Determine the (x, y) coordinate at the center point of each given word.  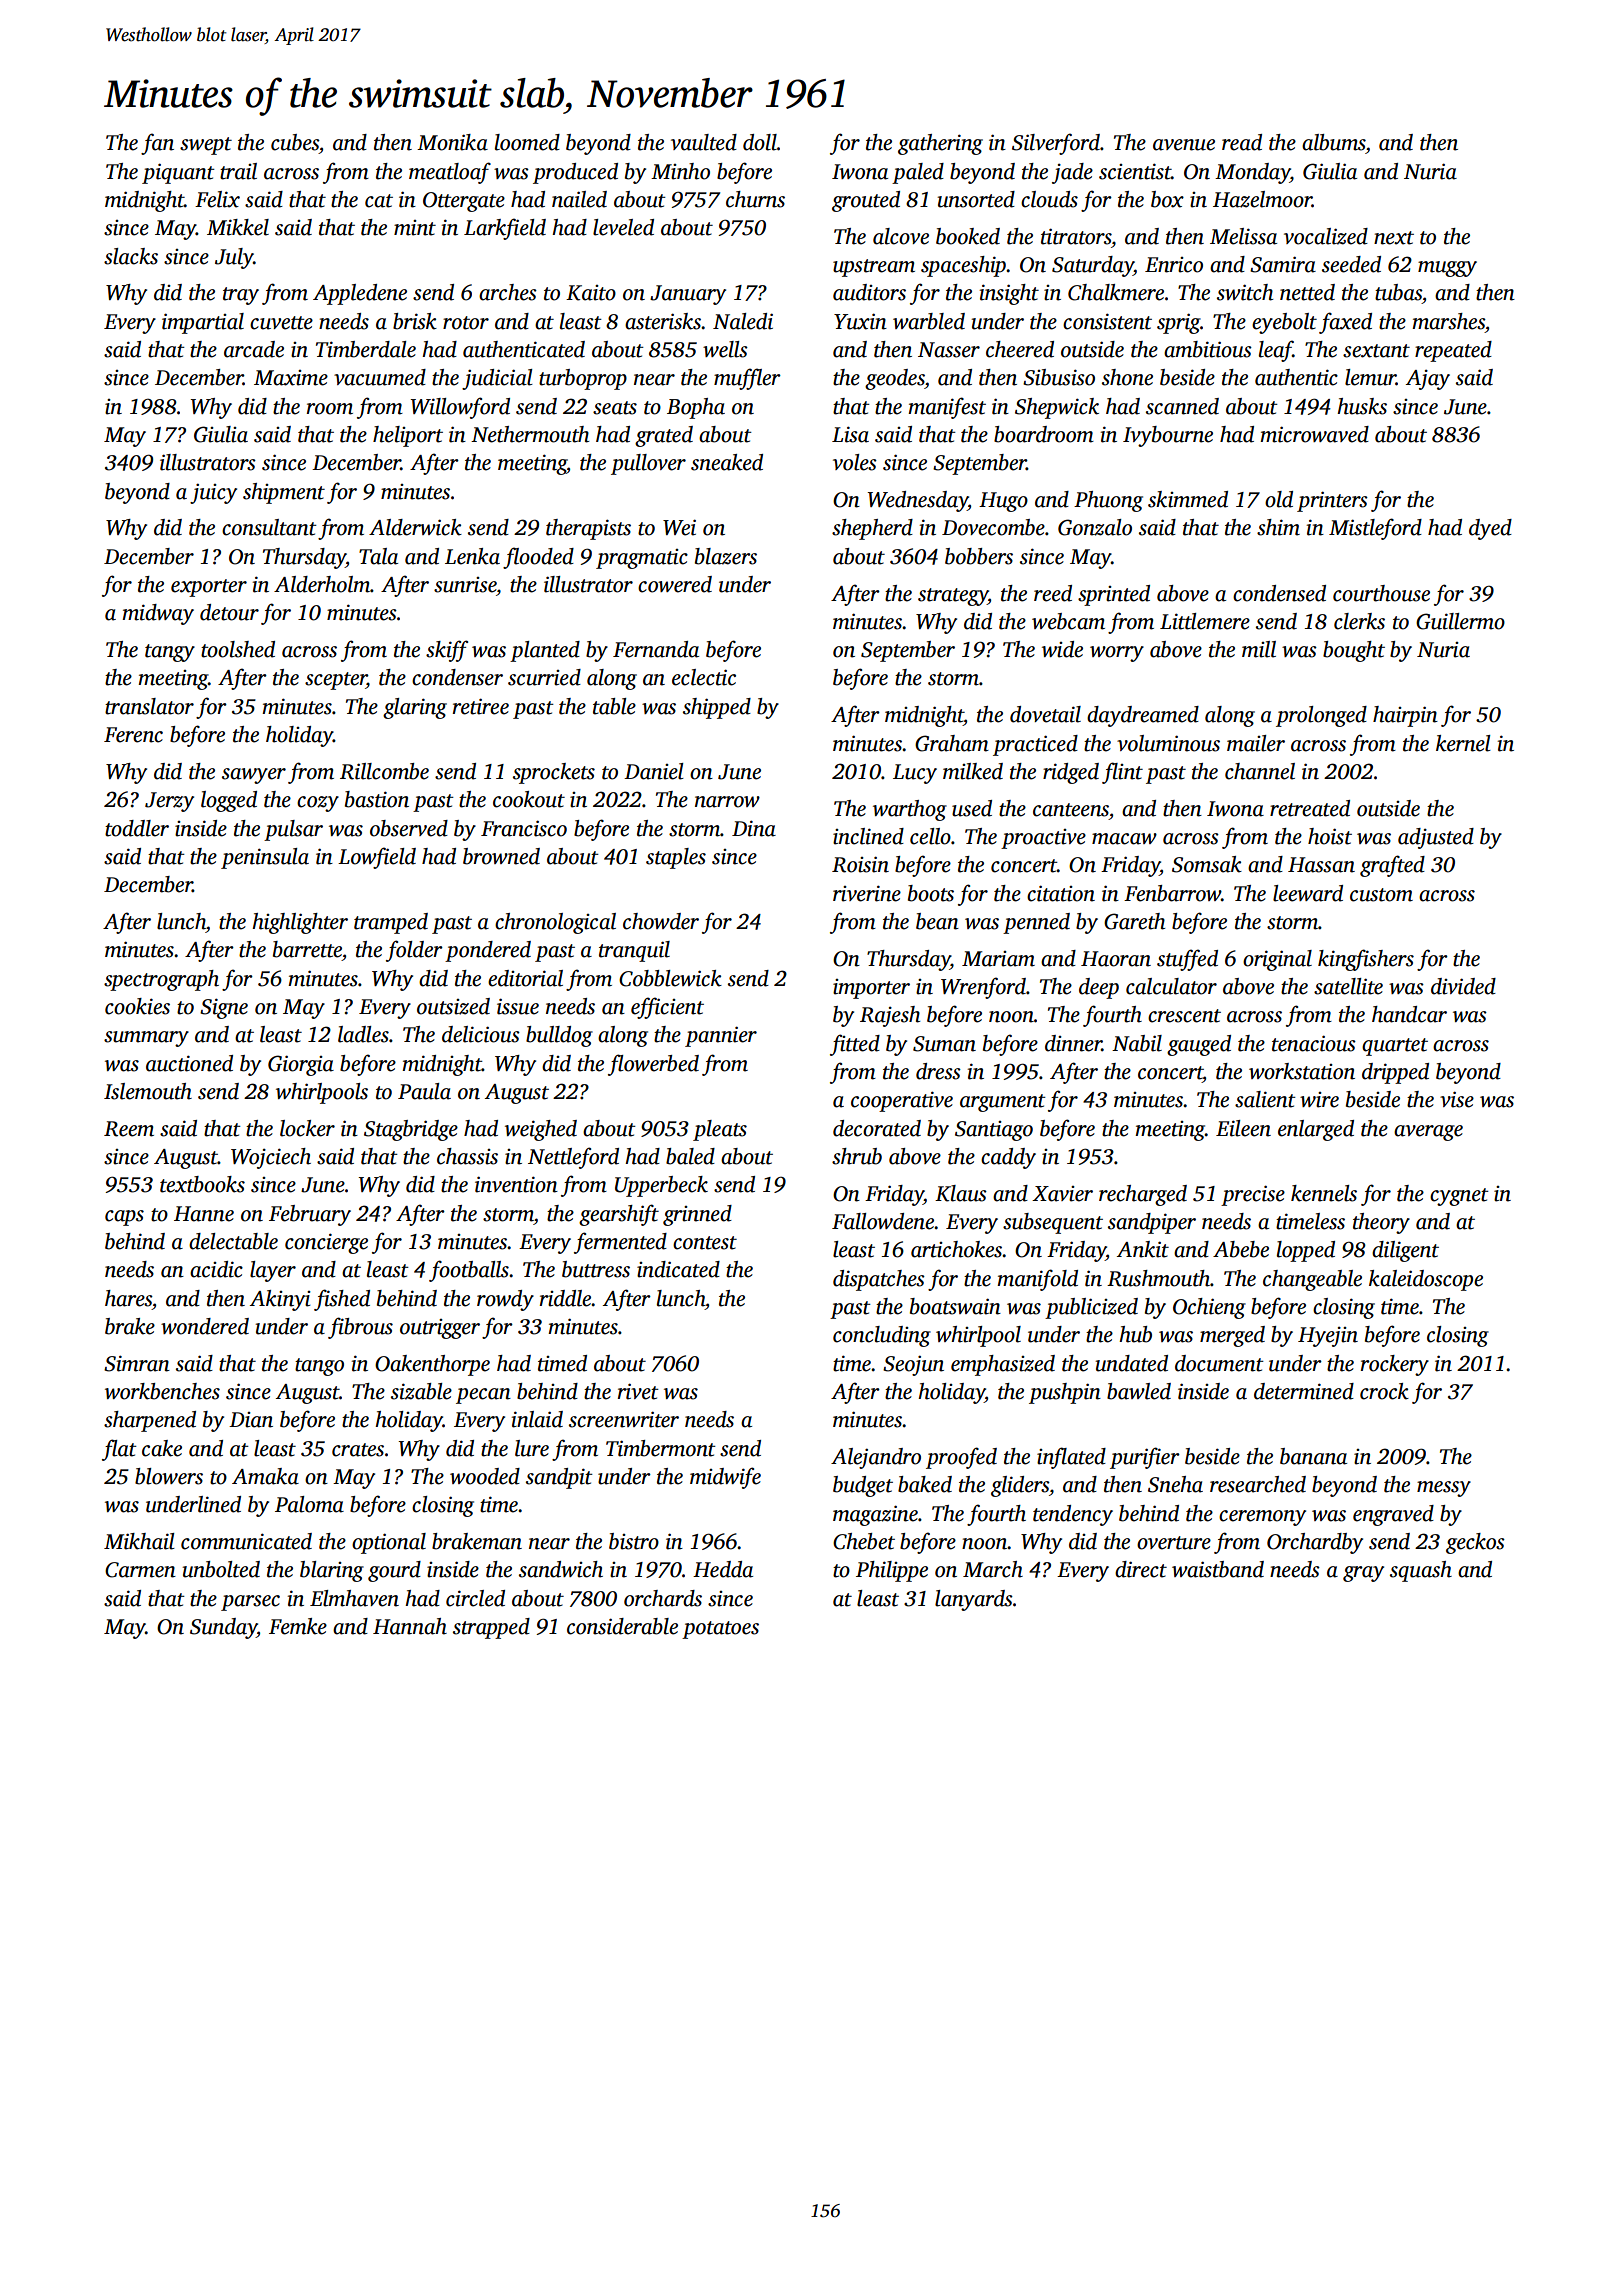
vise (1457, 1099)
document (1219, 1363)
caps (124, 1218)
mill (1259, 649)
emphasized (1003, 1365)
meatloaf (450, 173)
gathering (940, 144)
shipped (717, 708)
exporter (209, 588)
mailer (1256, 743)
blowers (169, 1476)
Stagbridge (411, 1130)
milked (973, 771)
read (1242, 142)
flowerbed (653, 1065)
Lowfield (377, 858)
